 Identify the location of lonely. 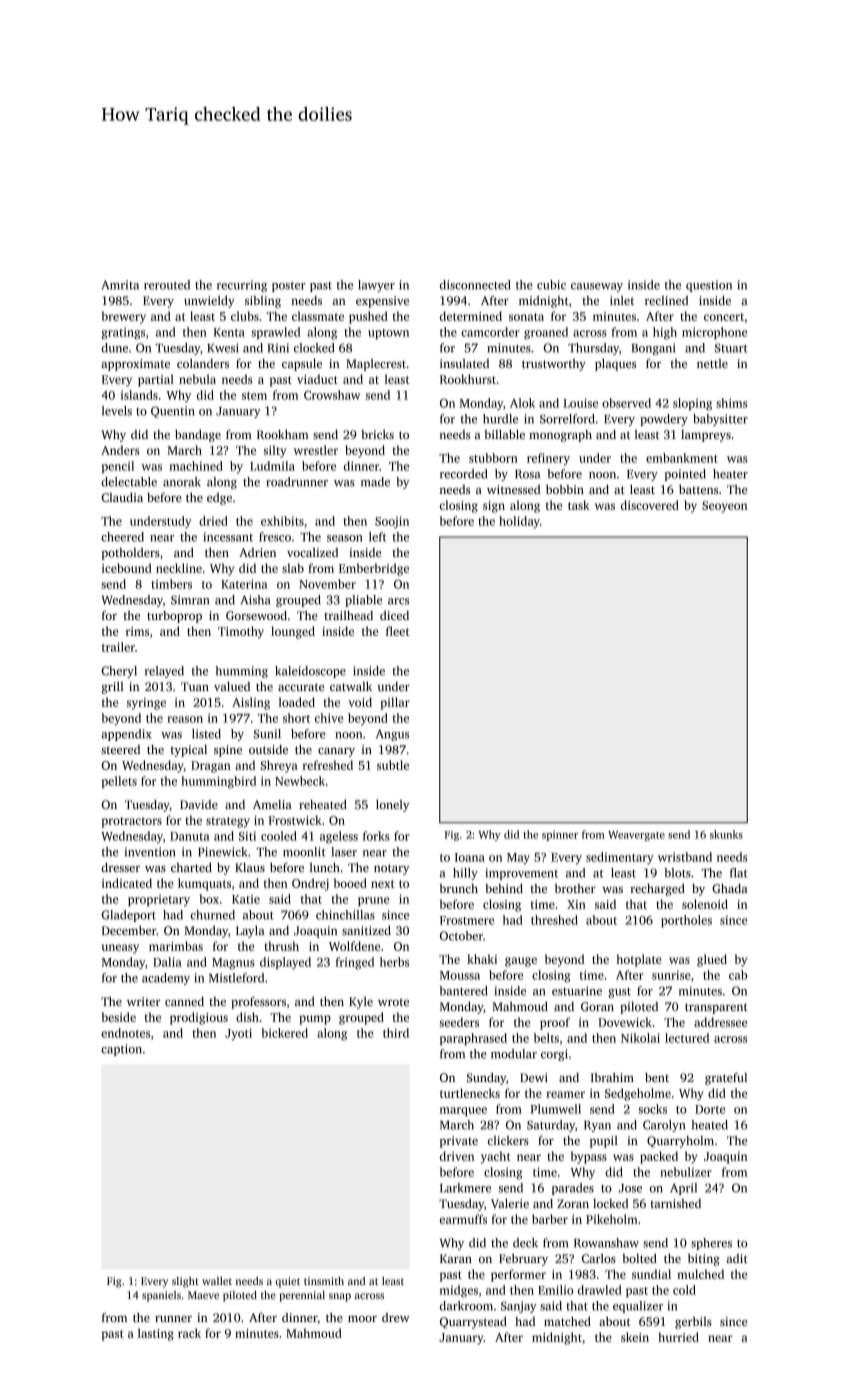
(392, 806).
